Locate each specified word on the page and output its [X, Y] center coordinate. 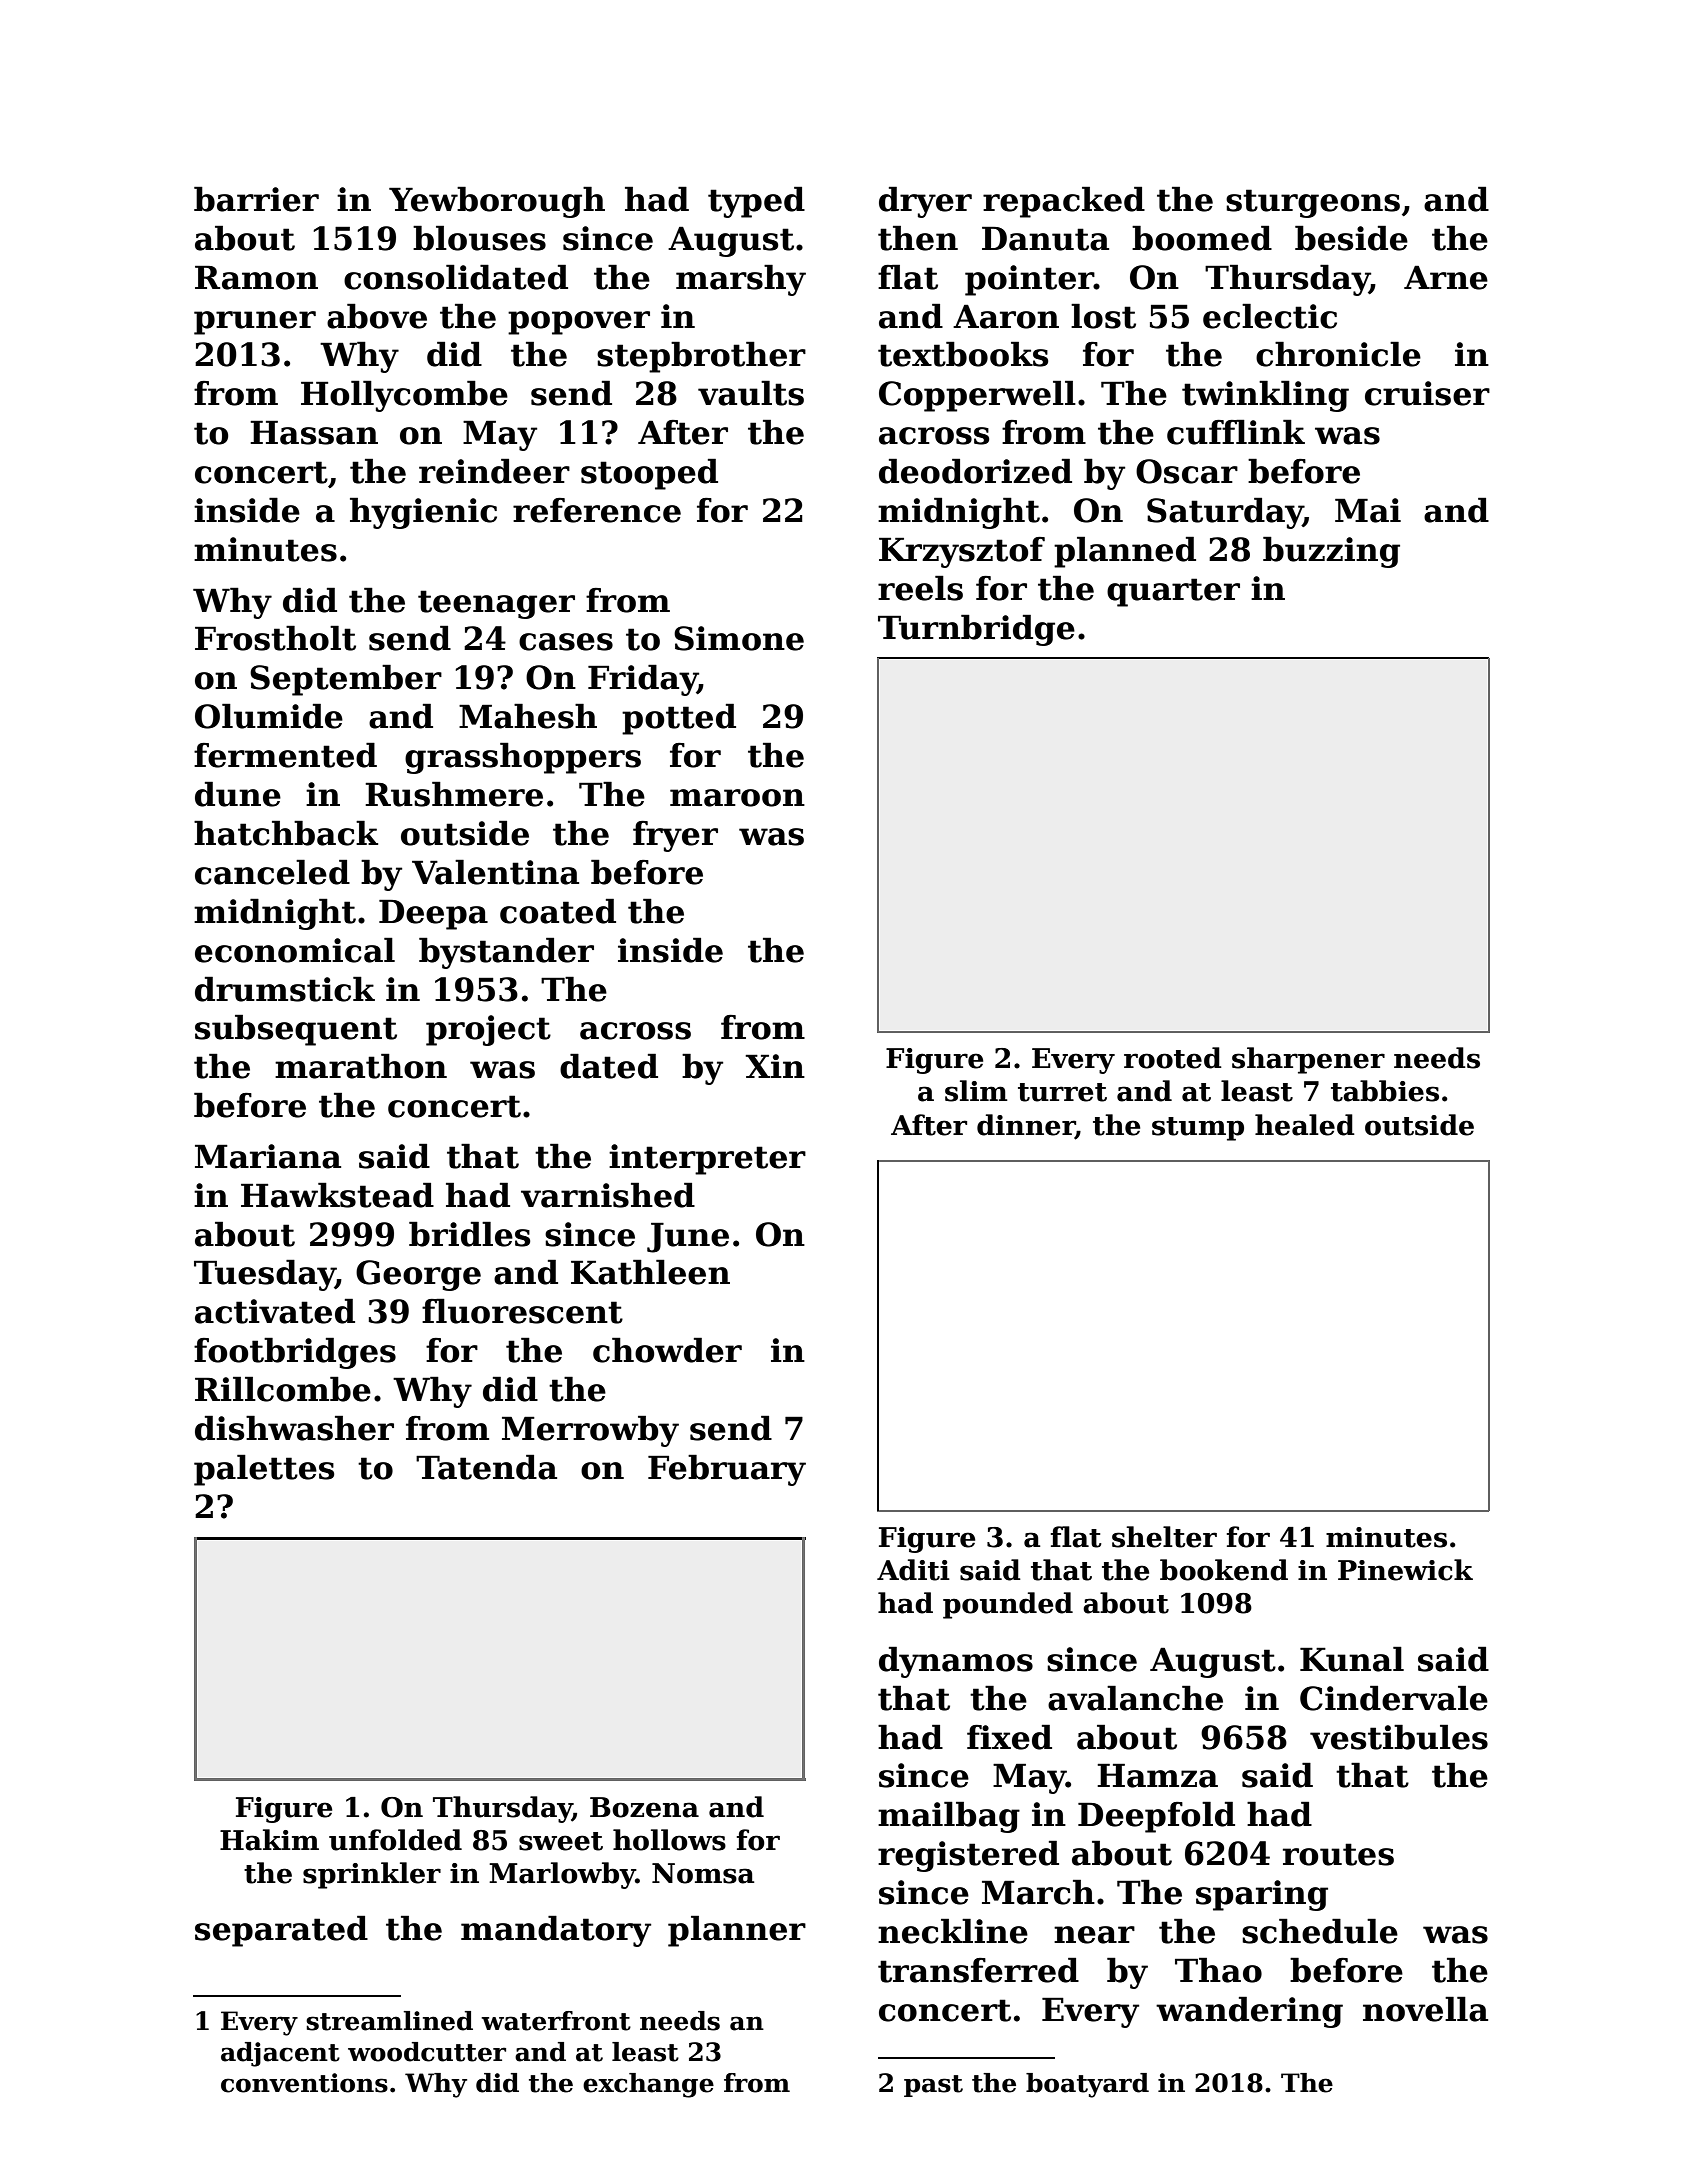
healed [1305, 1125]
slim [976, 1091]
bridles [469, 1234]
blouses [479, 238]
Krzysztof [962, 552]
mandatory [556, 1931]
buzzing [1331, 552]
